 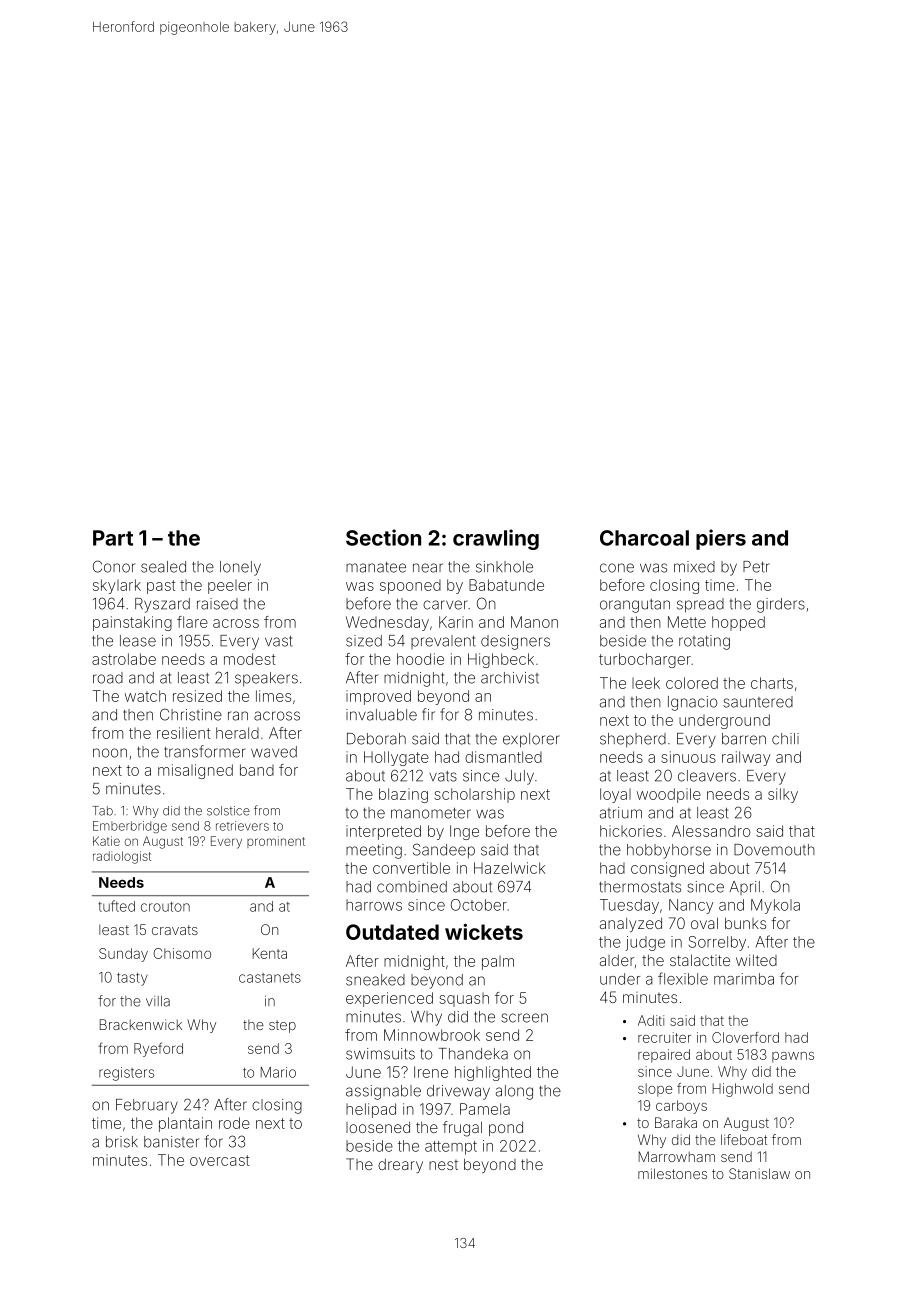 I want to click on girders, so click(x=781, y=605).
